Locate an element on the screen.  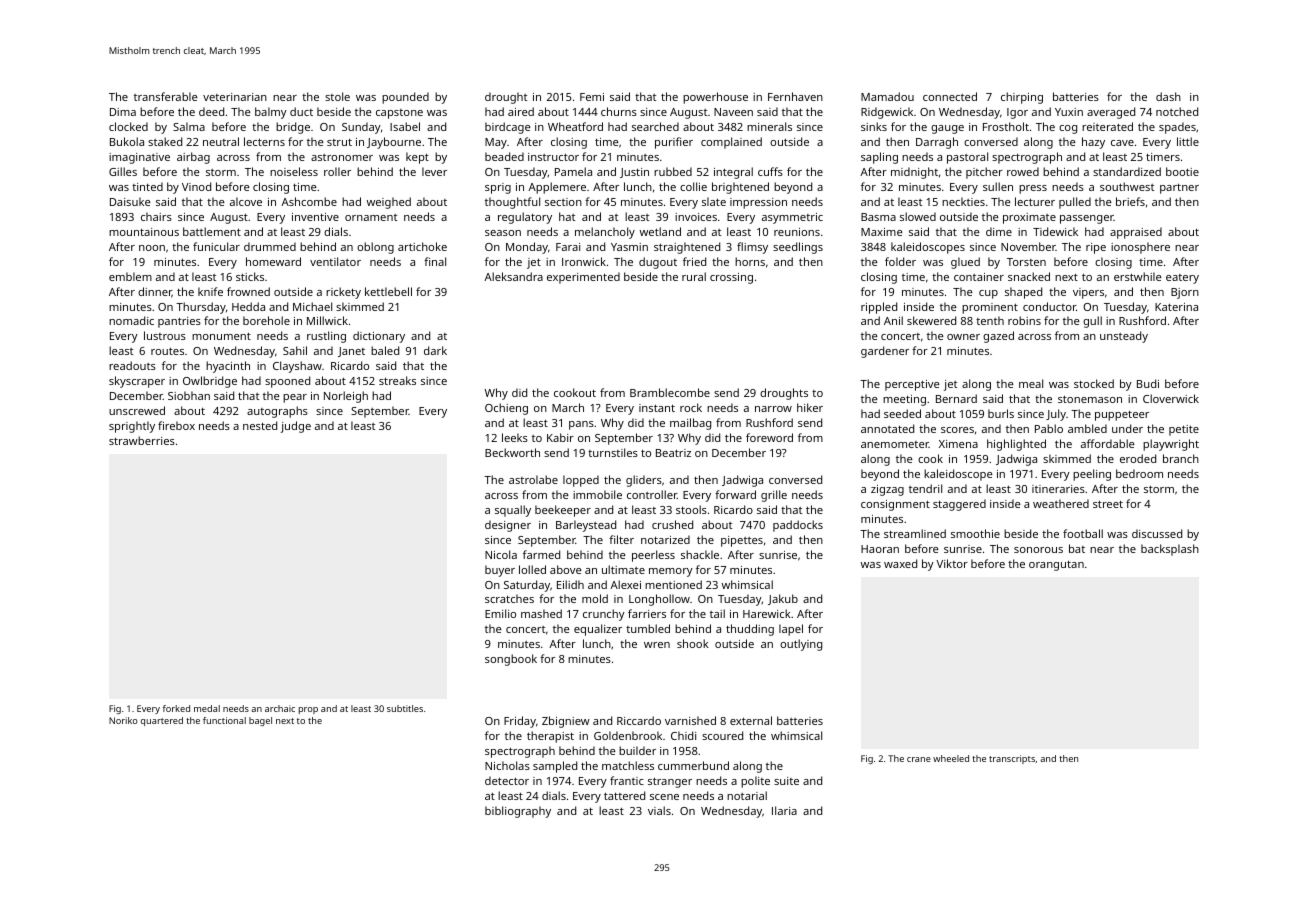
battlement is located at coordinates (212, 231).
